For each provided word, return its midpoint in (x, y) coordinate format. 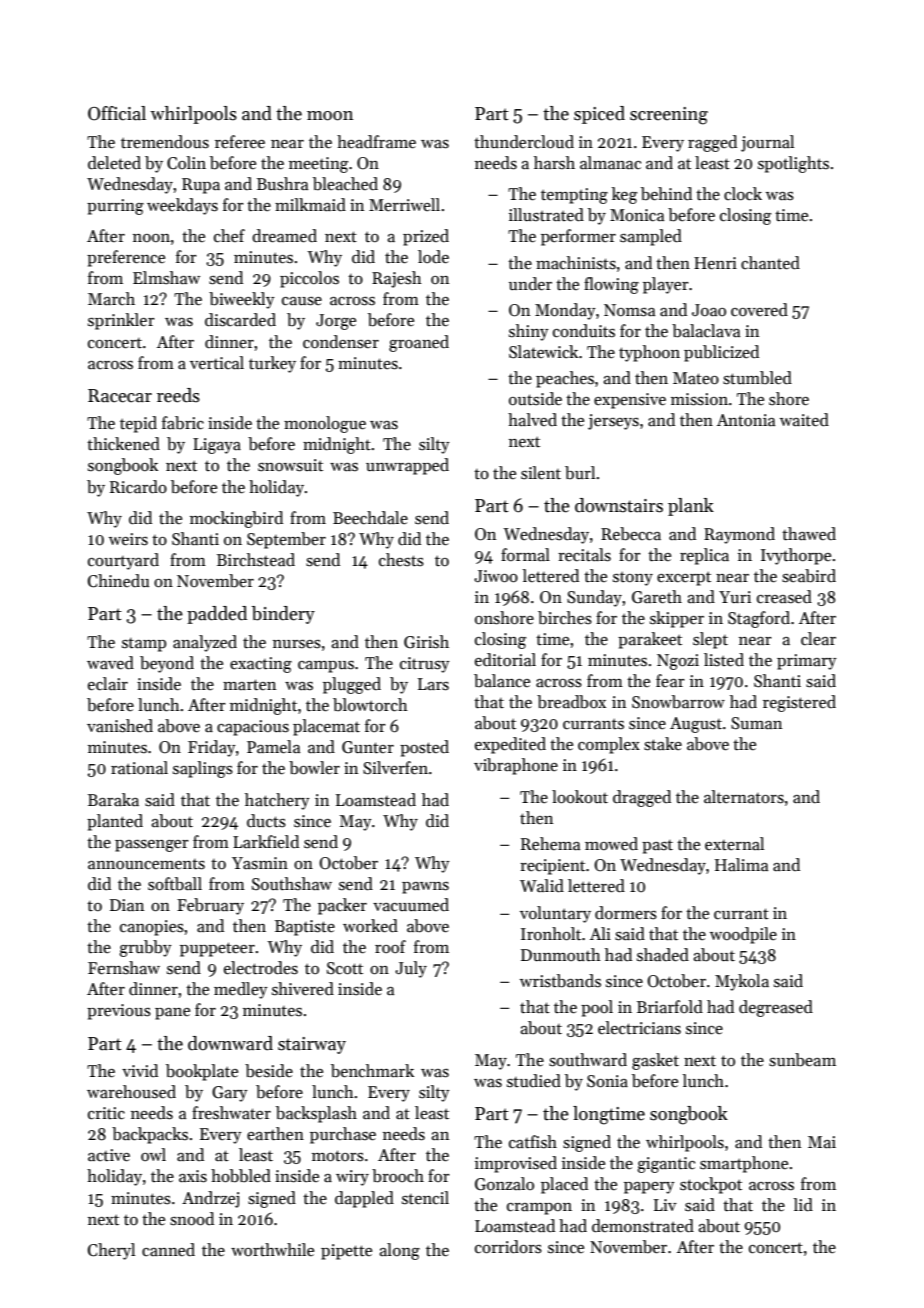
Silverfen (395, 768)
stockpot (711, 1185)
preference (126, 258)
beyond (167, 664)
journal (767, 143)
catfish (533, 1142)
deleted (114, 163)
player (666, 285)
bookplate (202, 1072)
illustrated (546, 215)
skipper (677, 619)
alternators (744, 797)
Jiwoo (496, 576)
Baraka (113, 800)
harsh (554, 163)
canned (168, 1249)
